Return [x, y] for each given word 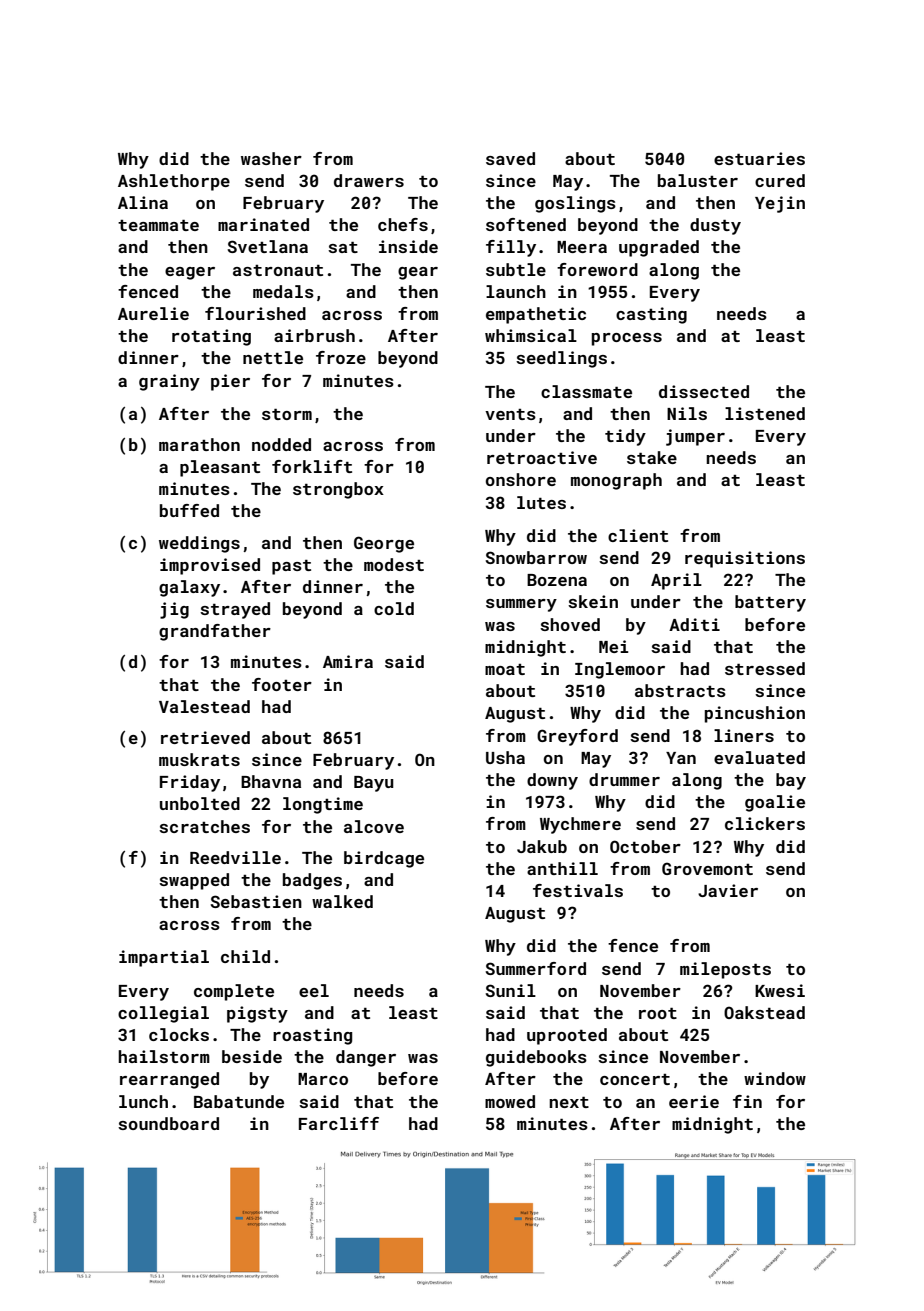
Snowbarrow [536, 557]
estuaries [759, 158]
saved [510, 158]
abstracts [680, 690]
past [291, 567]
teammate [158, 225]
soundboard [168, 1123]
